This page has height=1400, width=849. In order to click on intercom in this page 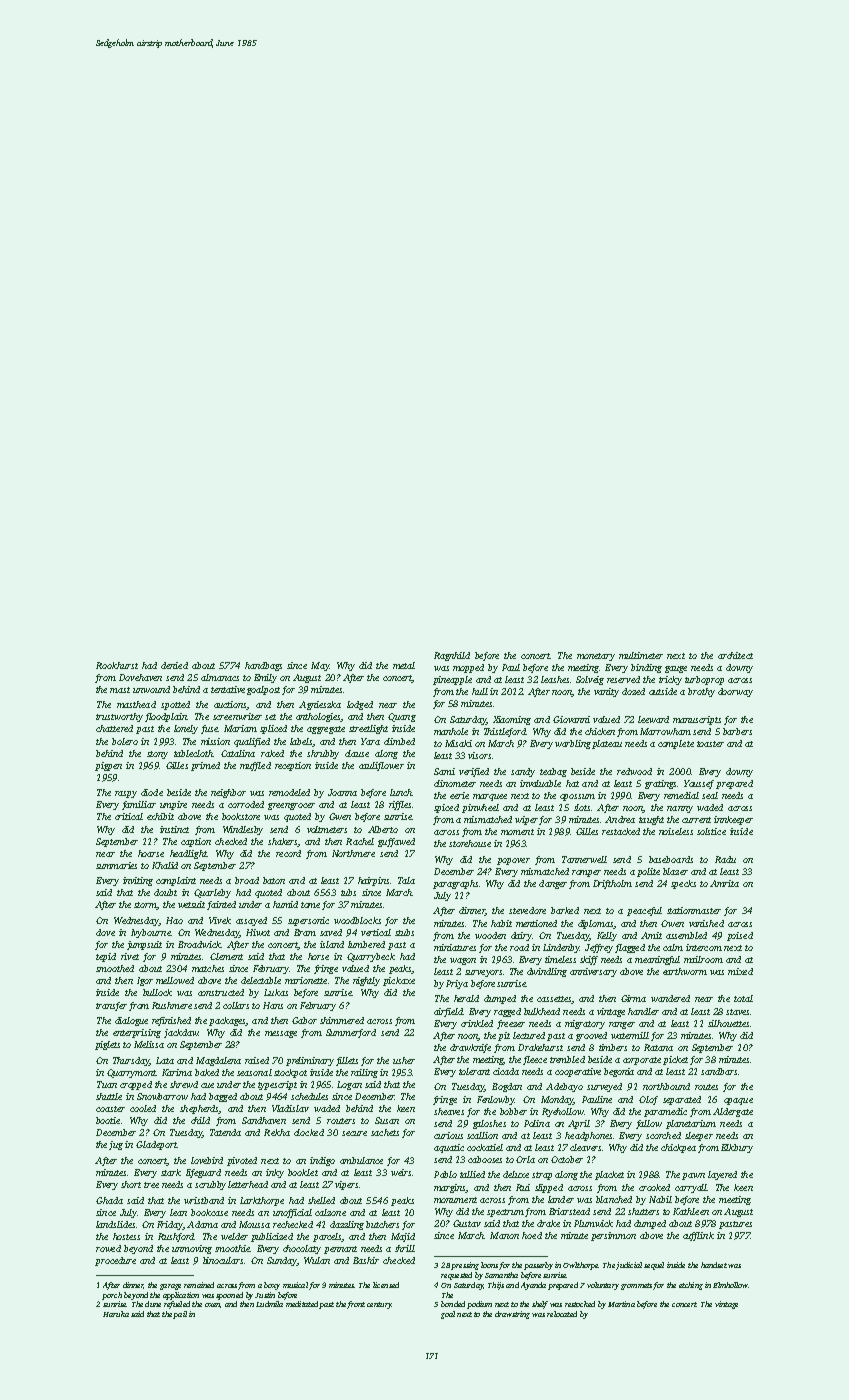, I will do `click(704, 947)`.
